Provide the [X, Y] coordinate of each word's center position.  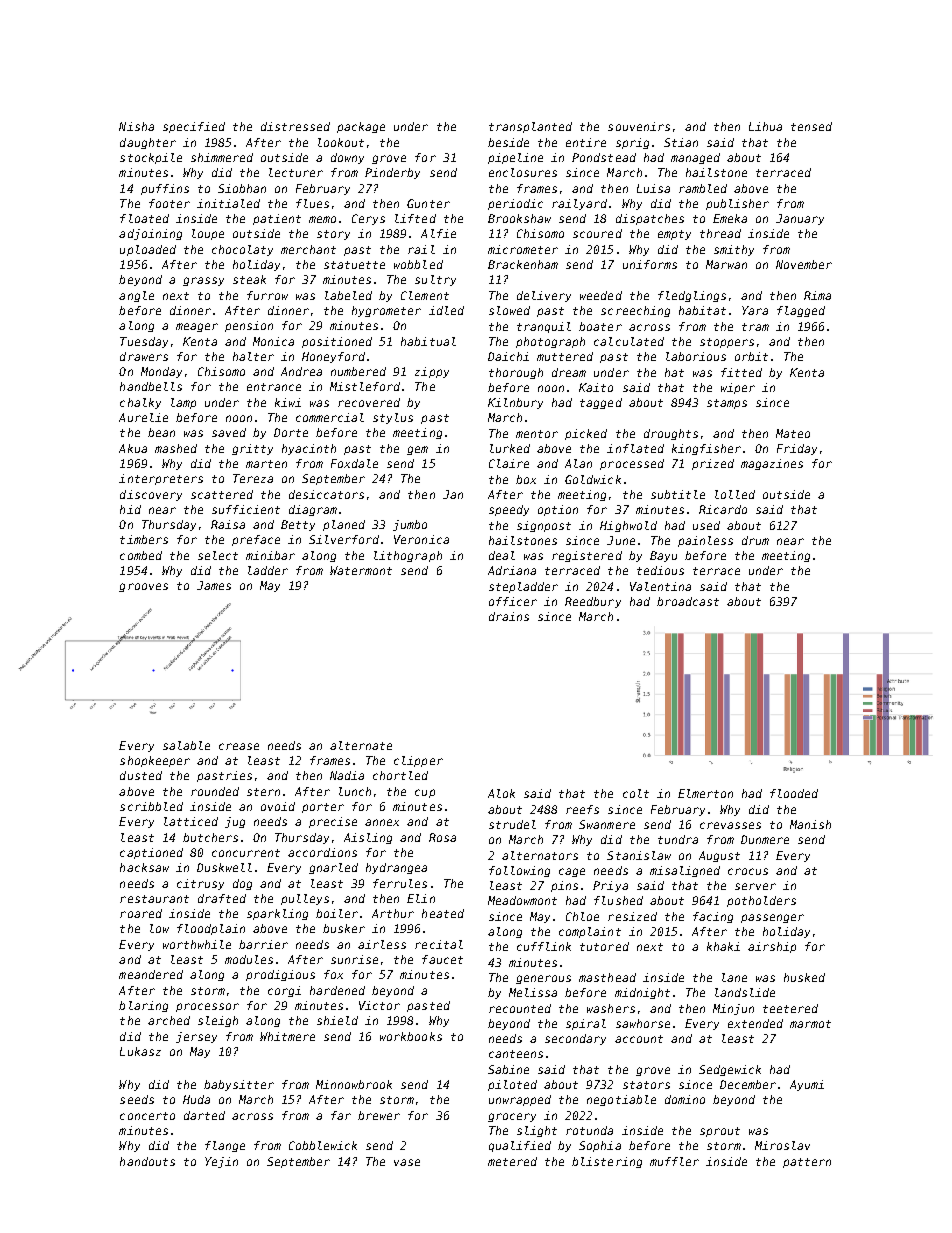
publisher [737, 204]
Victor [379, 1005]
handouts [147, 1161]
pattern [807, 1163]
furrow [267, 295]
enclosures [523, 172]
